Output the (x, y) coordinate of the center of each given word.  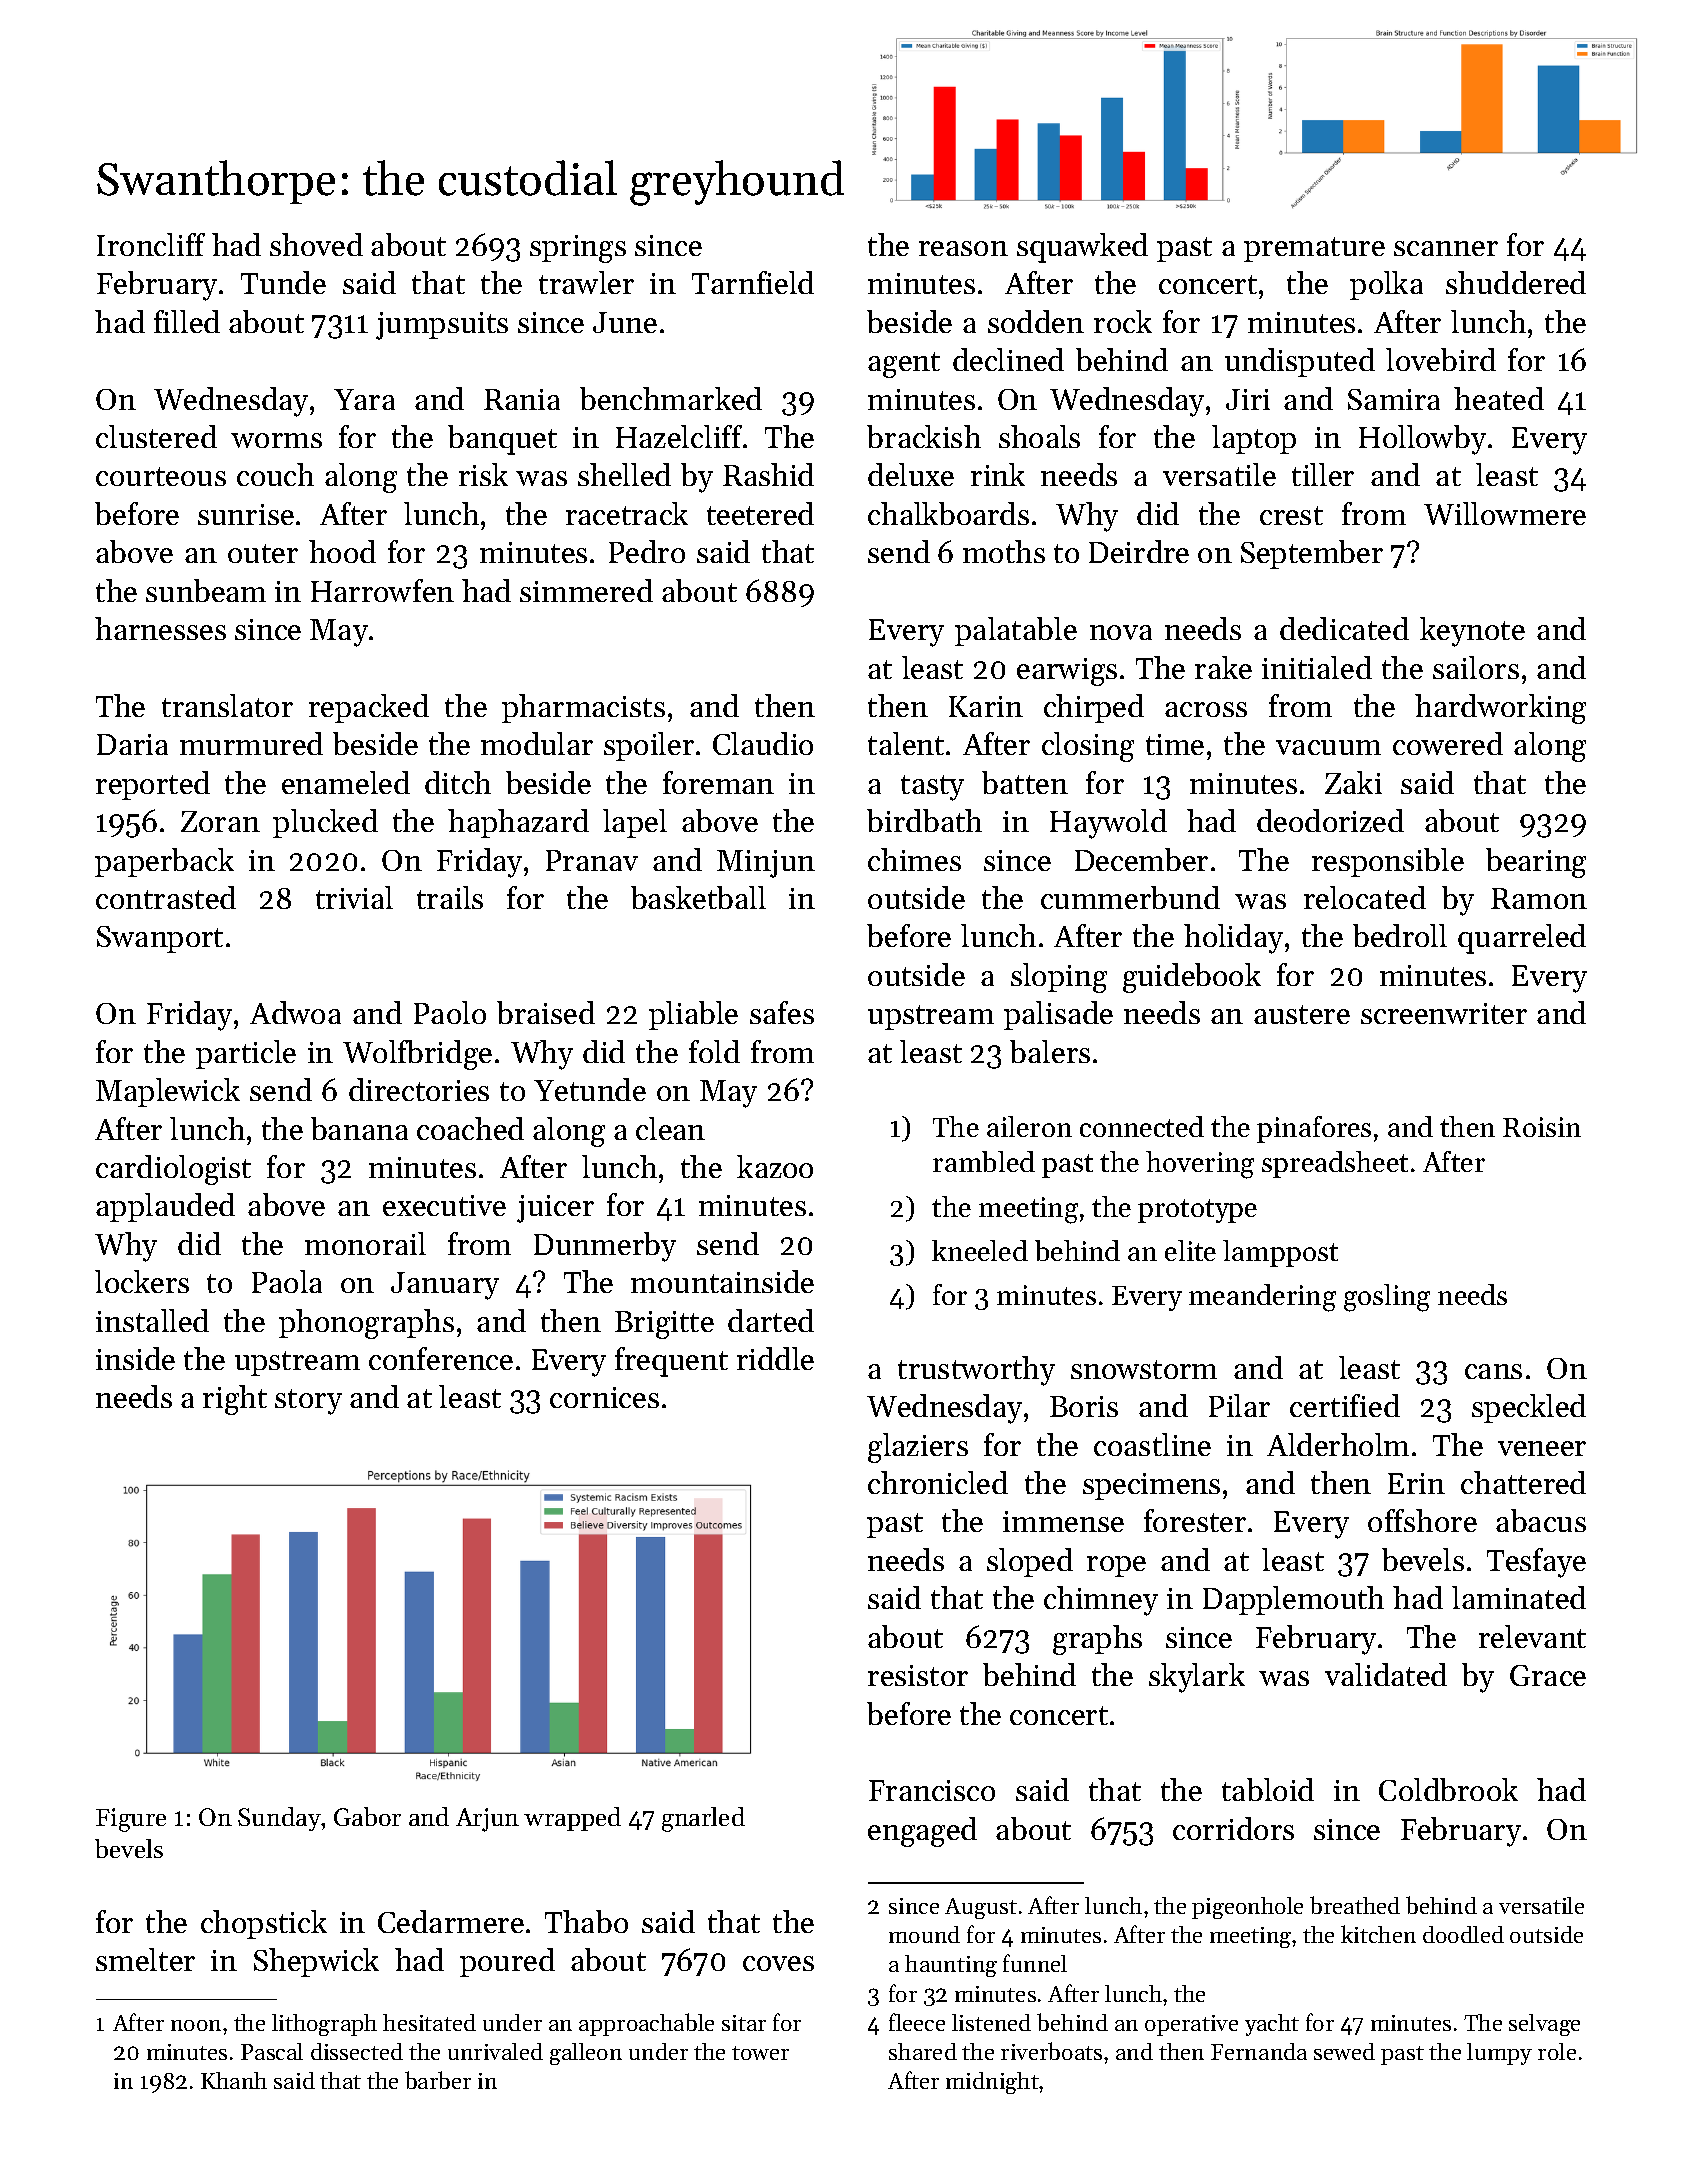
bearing (1536, 863)
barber (438, 2080)
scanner (1446, 248)
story (308, 1402)
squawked (1082, 248)
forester (1195, 1520)
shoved (316, 244)
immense (1063, 1521)
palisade (1058, 1015)
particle (246, 1054)
